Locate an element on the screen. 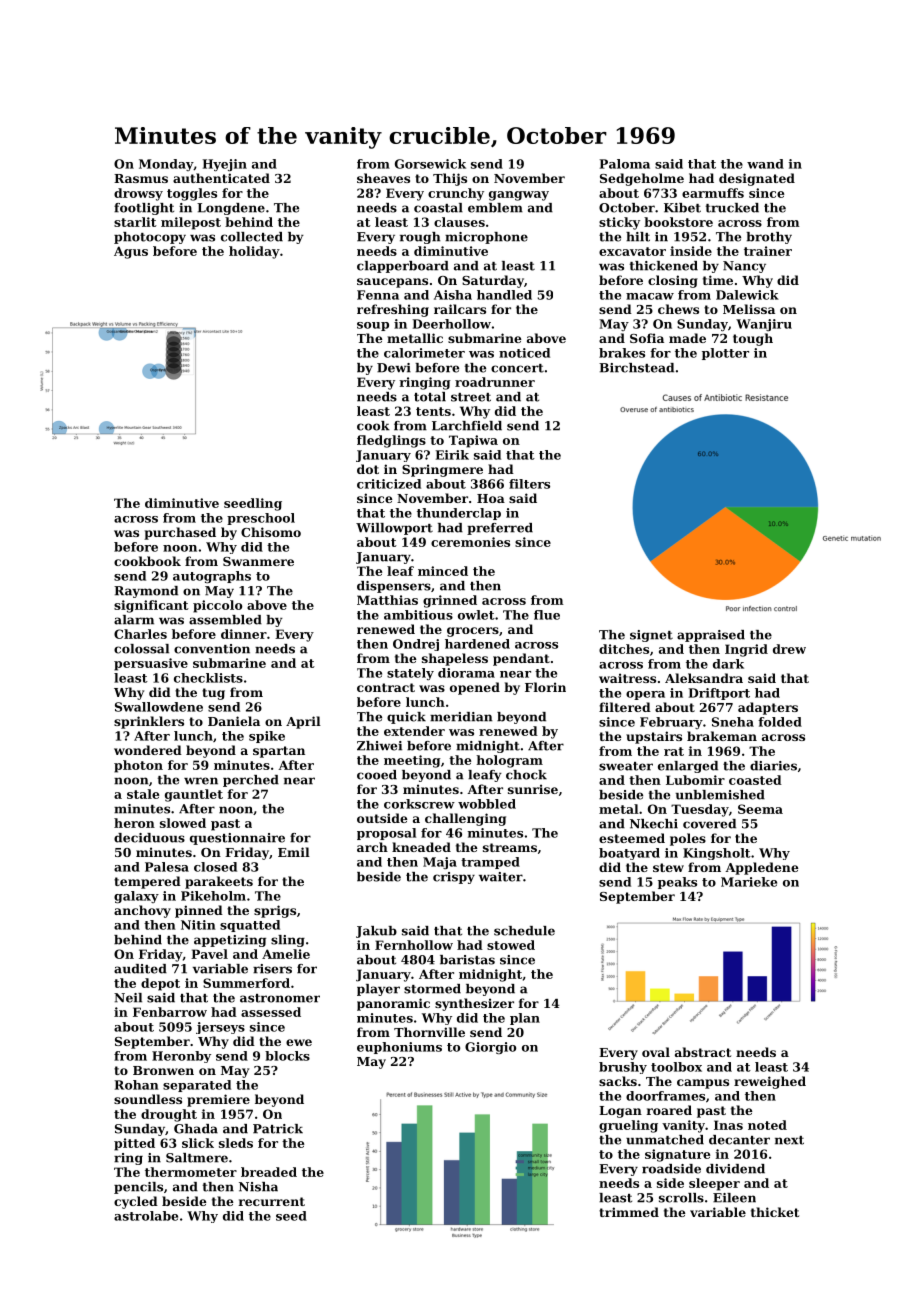 The width and height of the screenshot is (924, 1308). trimmed is located at coordinates (629, 1212).
